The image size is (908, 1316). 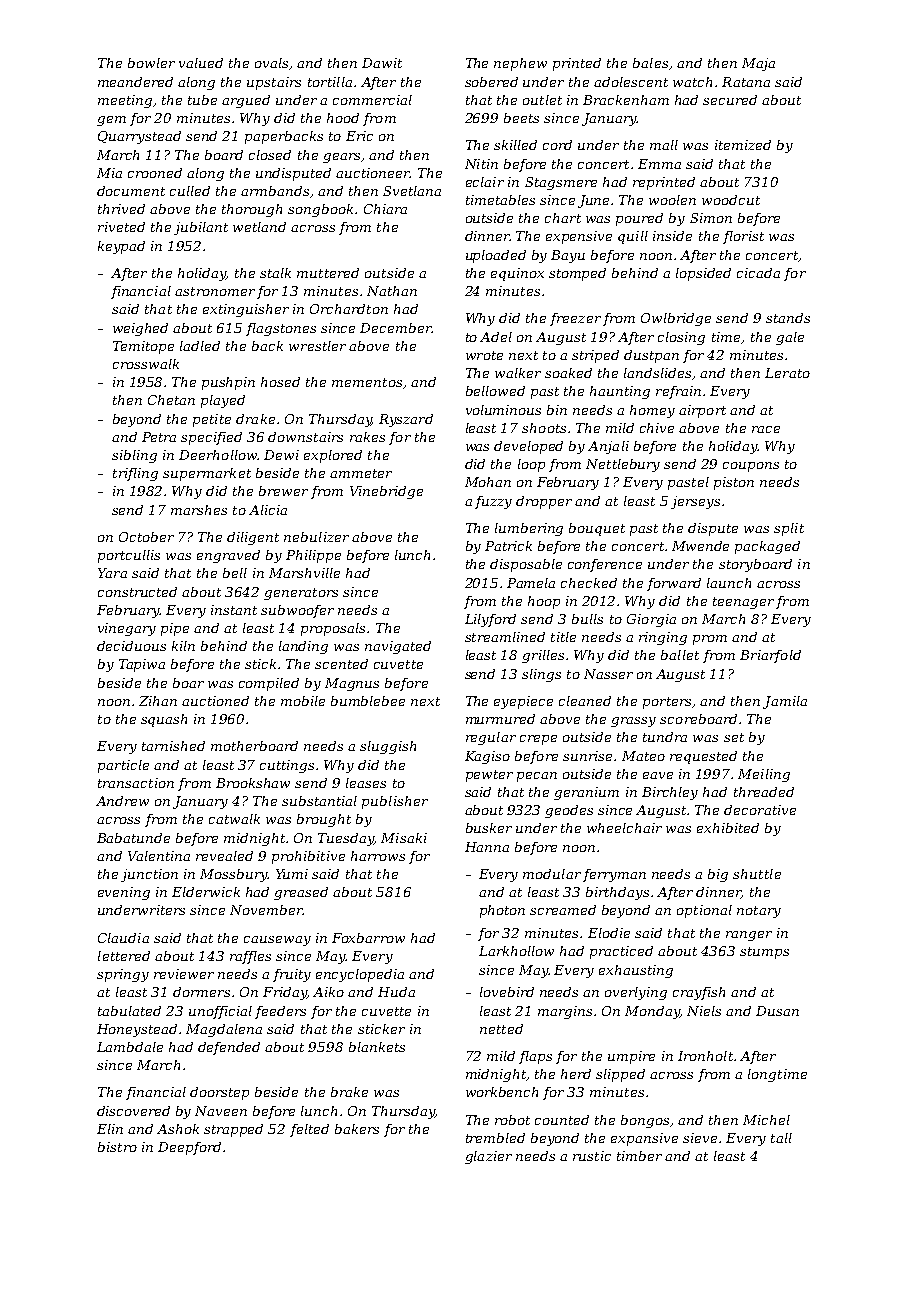 I want to click on bales, so click(x=650, y=63).
